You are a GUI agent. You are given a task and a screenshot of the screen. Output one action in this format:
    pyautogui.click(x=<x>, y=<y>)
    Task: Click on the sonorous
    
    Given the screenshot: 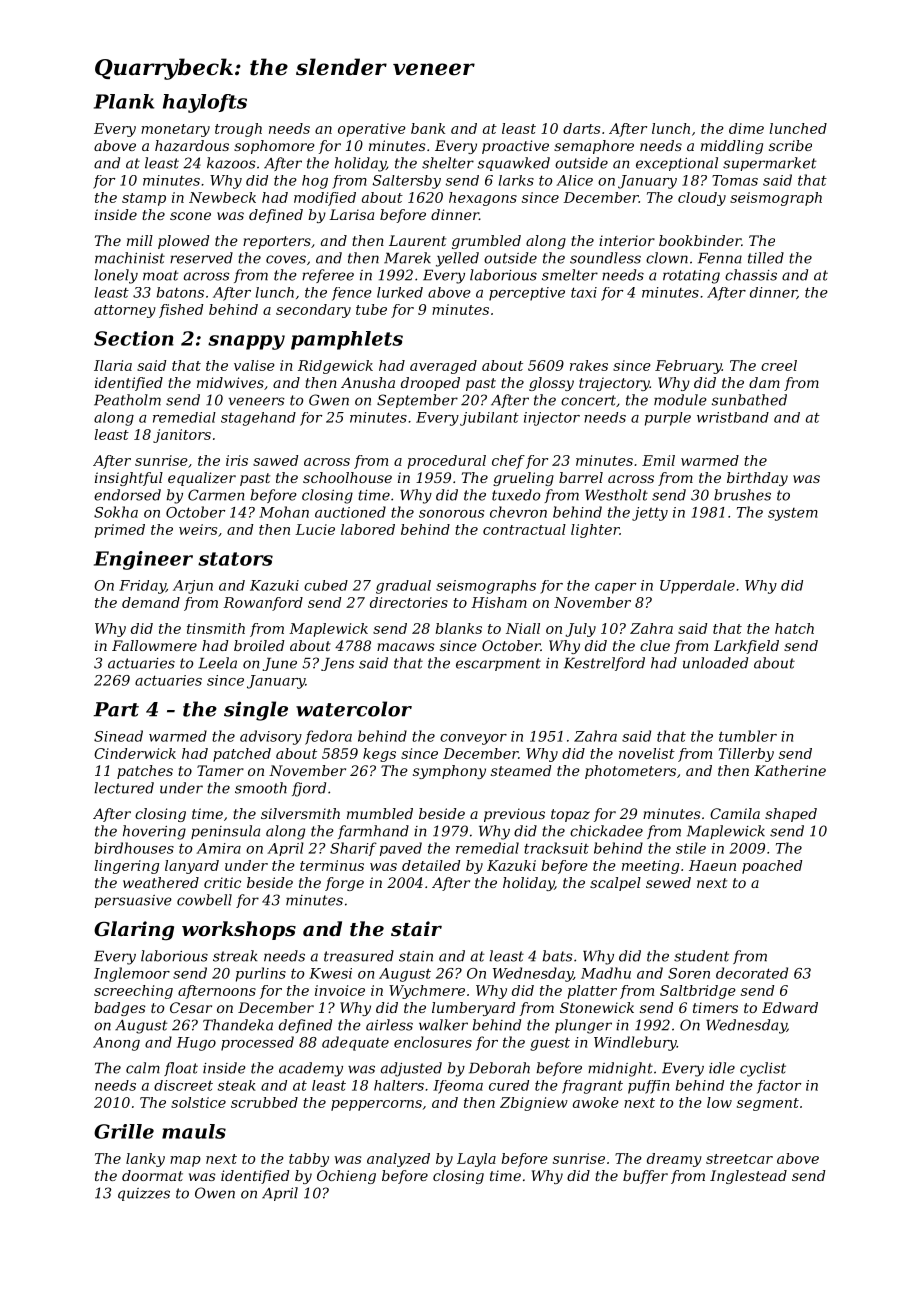 What is the action you would take?
    pyautogui.click(x=451, y=514)
